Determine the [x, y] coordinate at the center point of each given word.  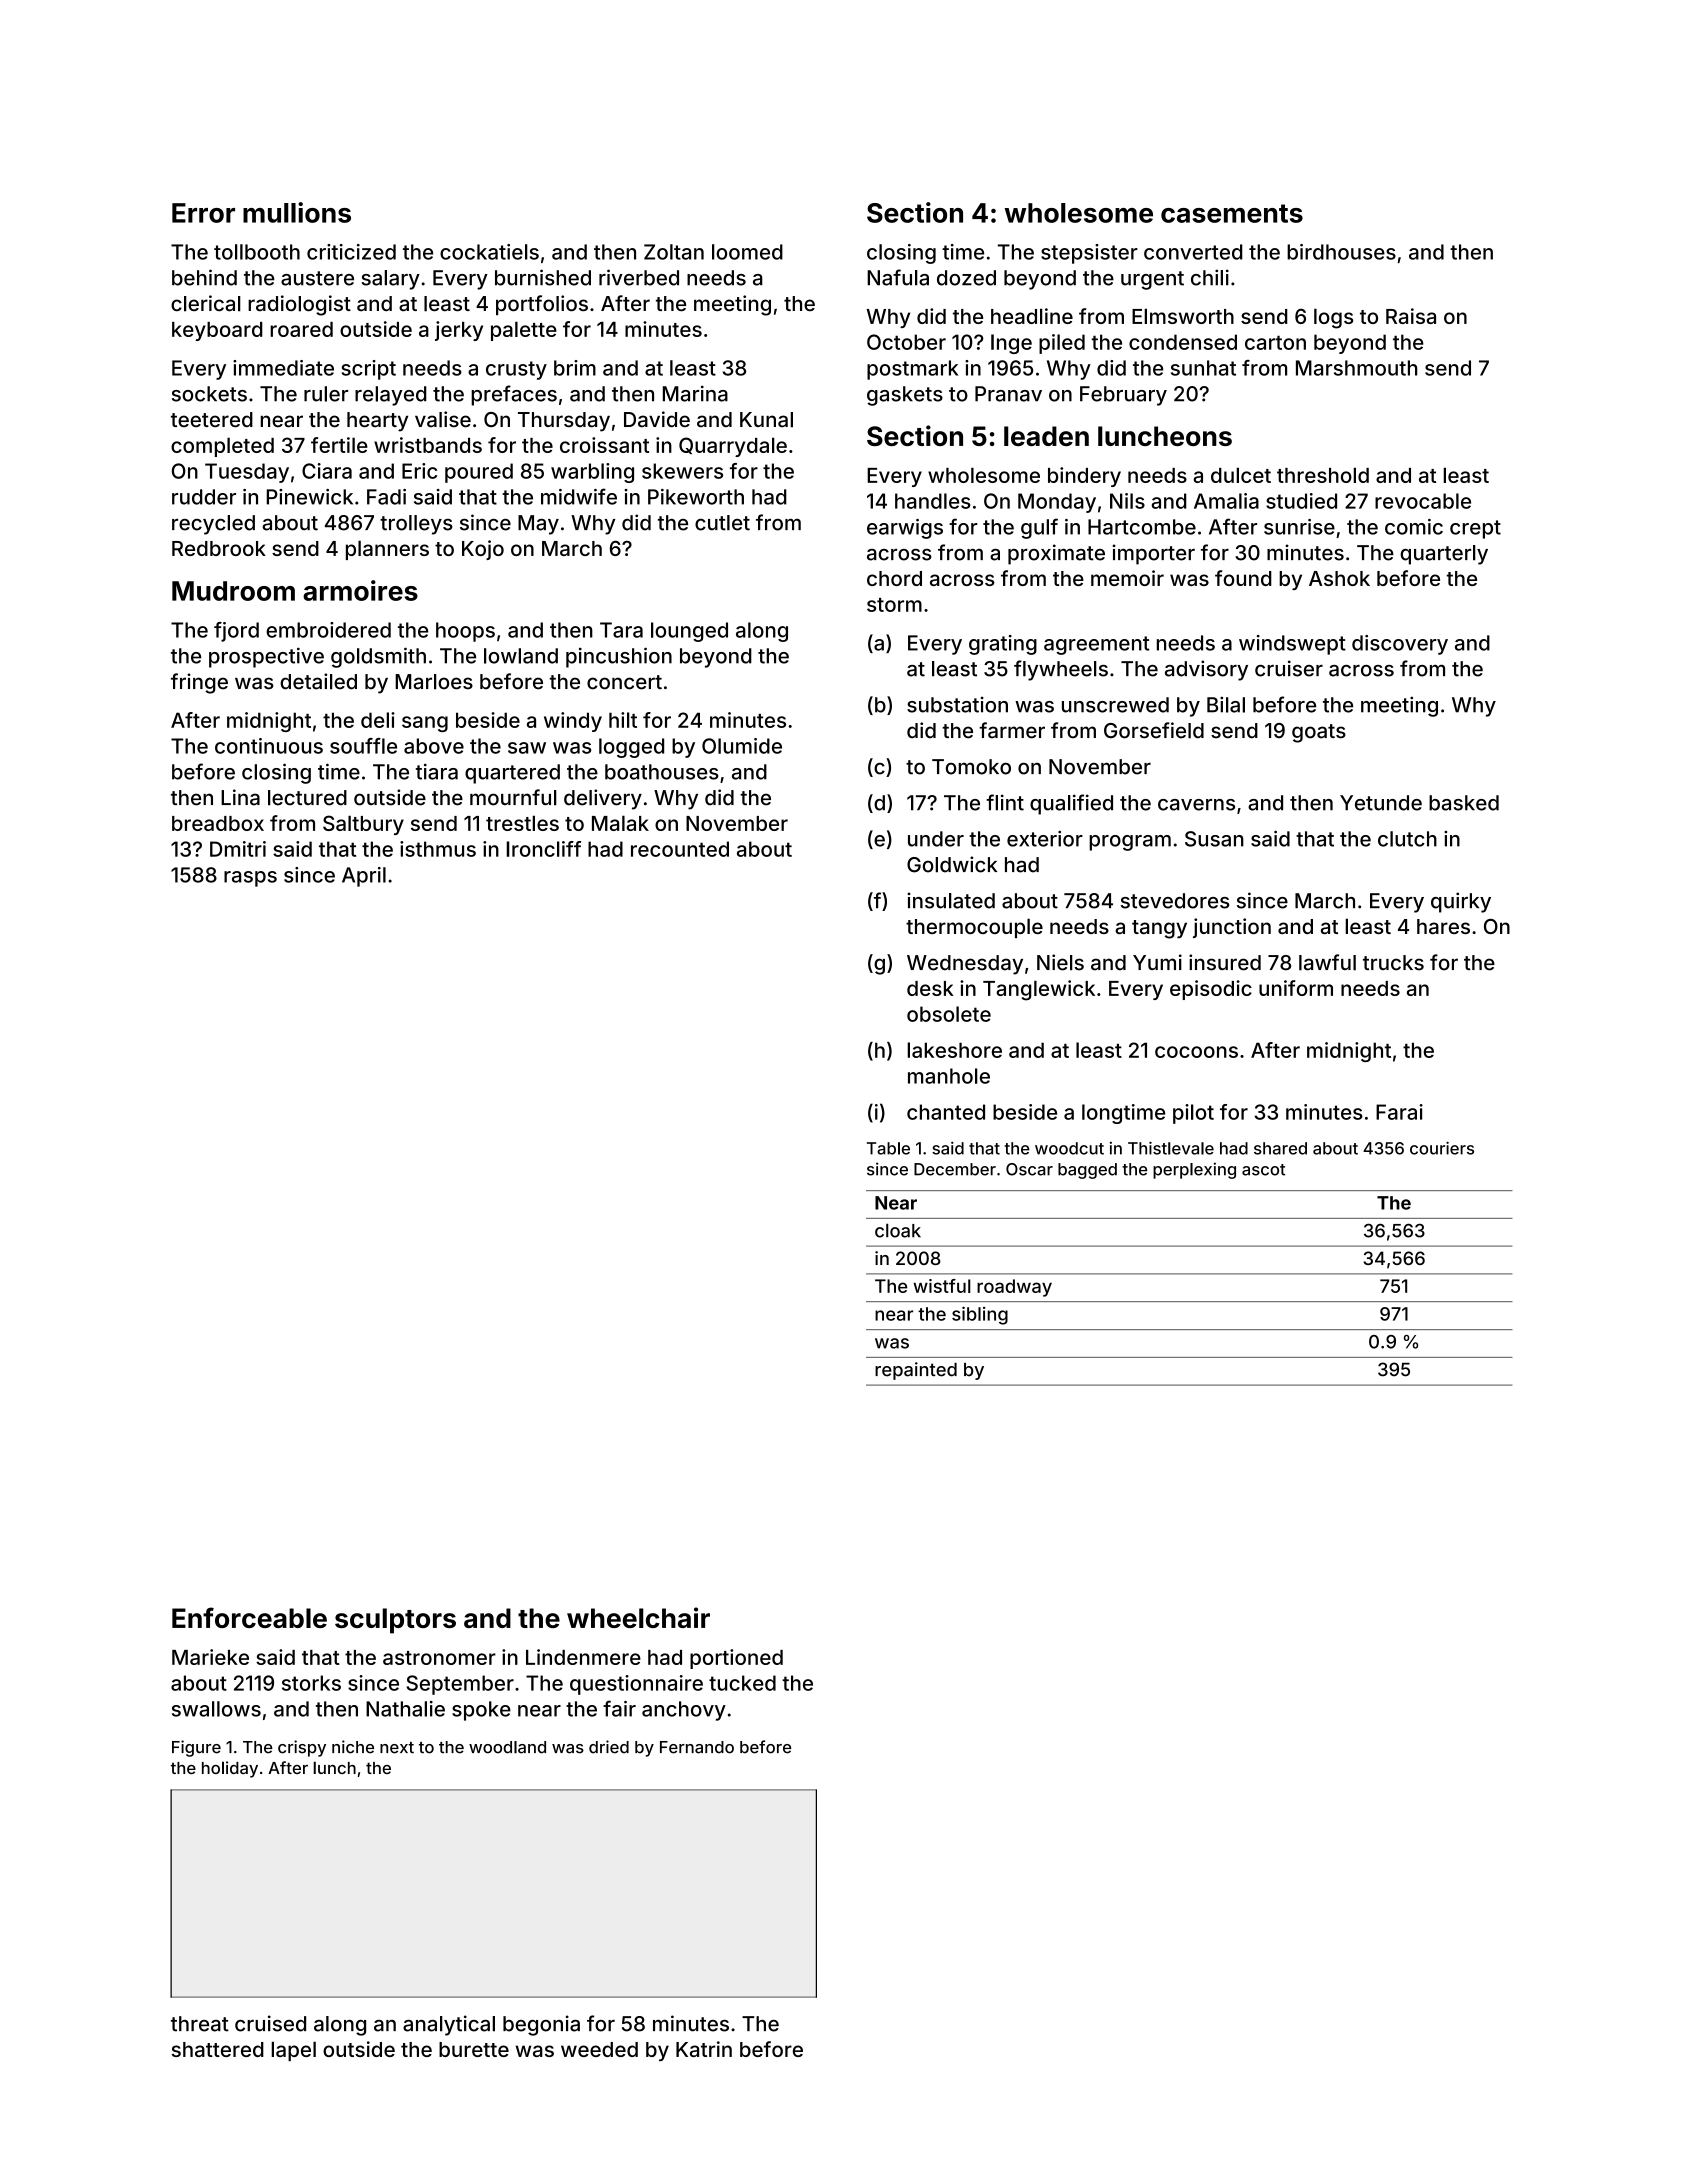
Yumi [1157, 962]
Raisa [1411, 316]
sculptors [395, 1621]
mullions [297, 212]
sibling [980, 1315]
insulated [951, 900]
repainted [916, 1371]
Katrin [704, 2049]
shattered [218, 2049]
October [906, 342]
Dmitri [238, 849]
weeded [599, 2049]
